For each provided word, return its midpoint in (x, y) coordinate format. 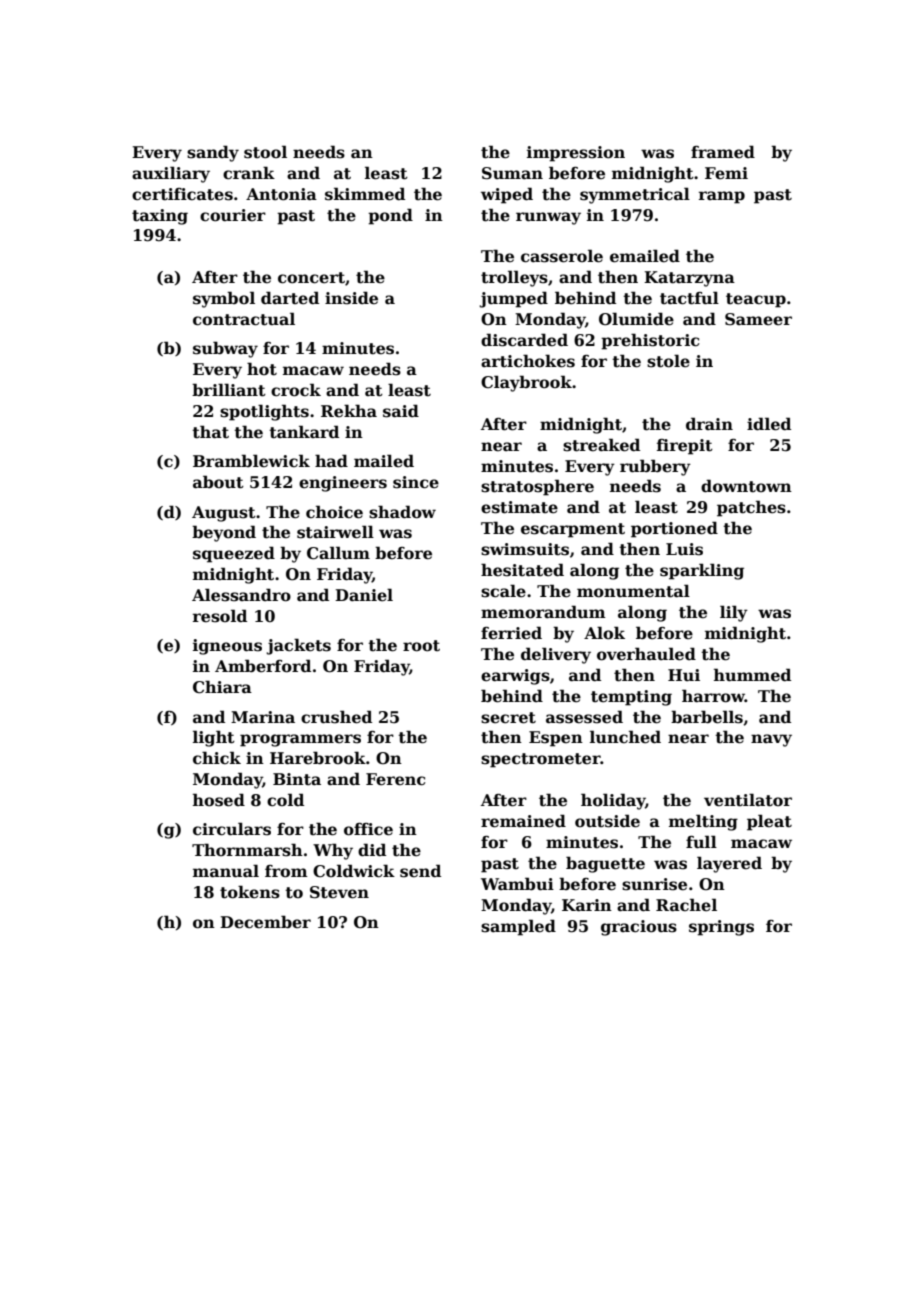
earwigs (515, 677)
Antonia (281, 194)
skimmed (365, 194)
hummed (752, 675)
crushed (336, 717)
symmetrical (635, 195)
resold (220, 616)
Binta (297, 779)
